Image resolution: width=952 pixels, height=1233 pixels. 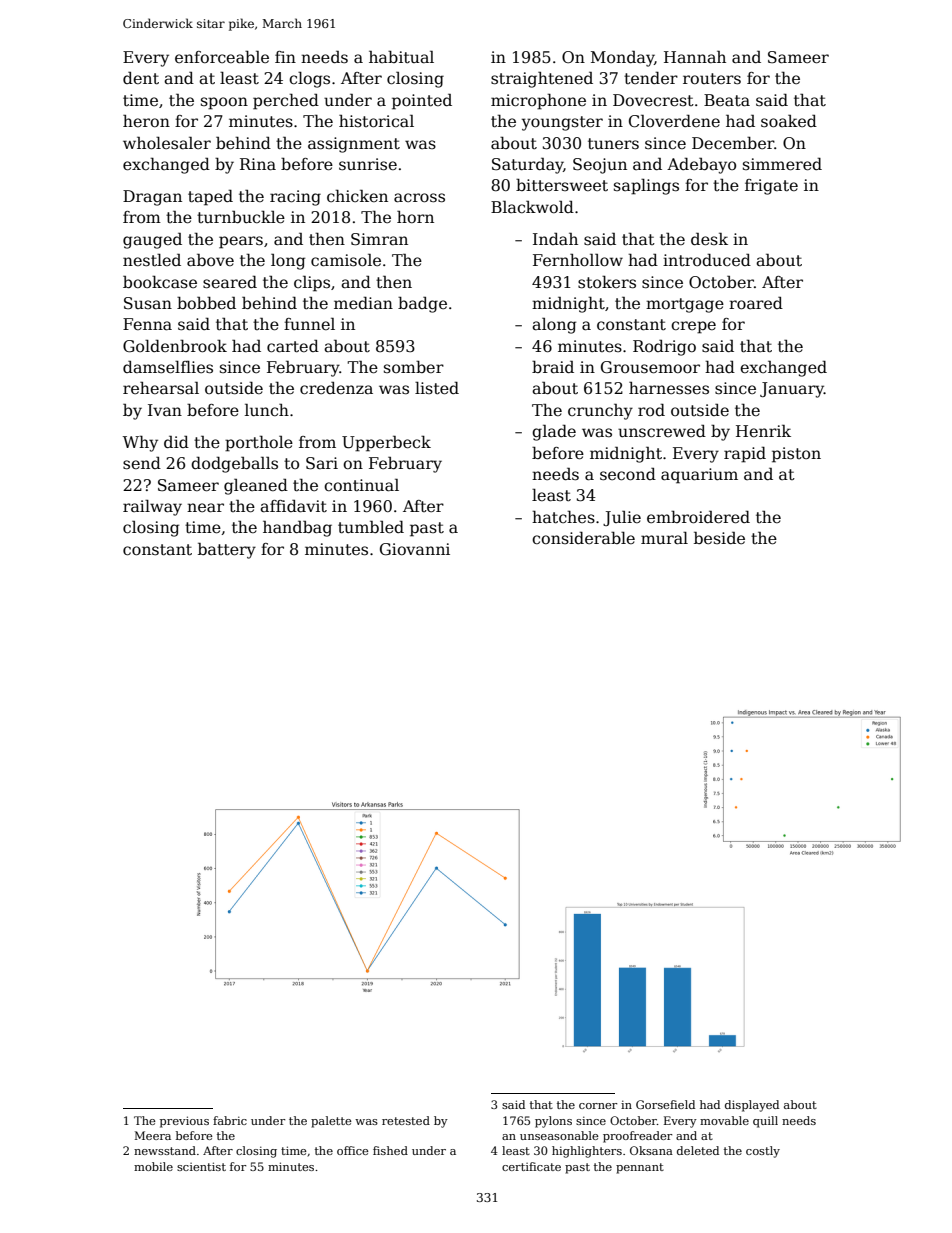 What do you see at coordinates (386, 444) in the screenshot?
I see `Upperbeck` at bounding box center [386, 444].
